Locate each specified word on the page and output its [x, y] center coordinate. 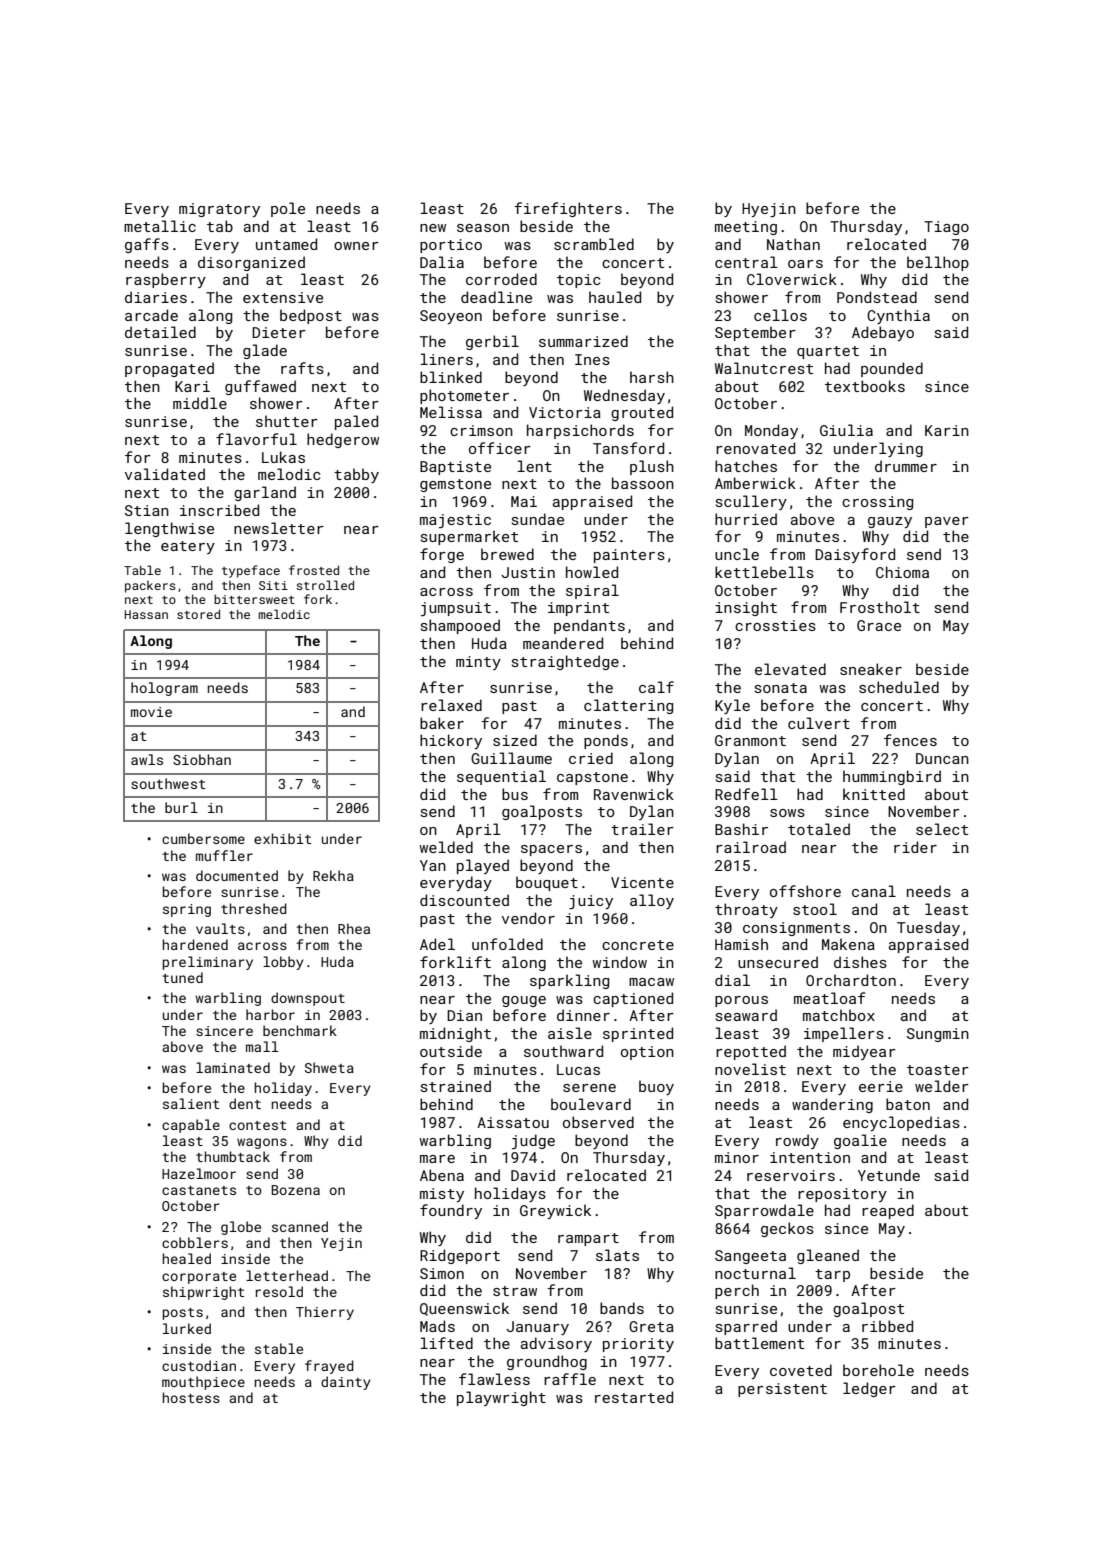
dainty [346, 1383]
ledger [869, 1389]
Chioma [902, 572]
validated [165, 474]
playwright [501, 1398]
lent [534, 466]
